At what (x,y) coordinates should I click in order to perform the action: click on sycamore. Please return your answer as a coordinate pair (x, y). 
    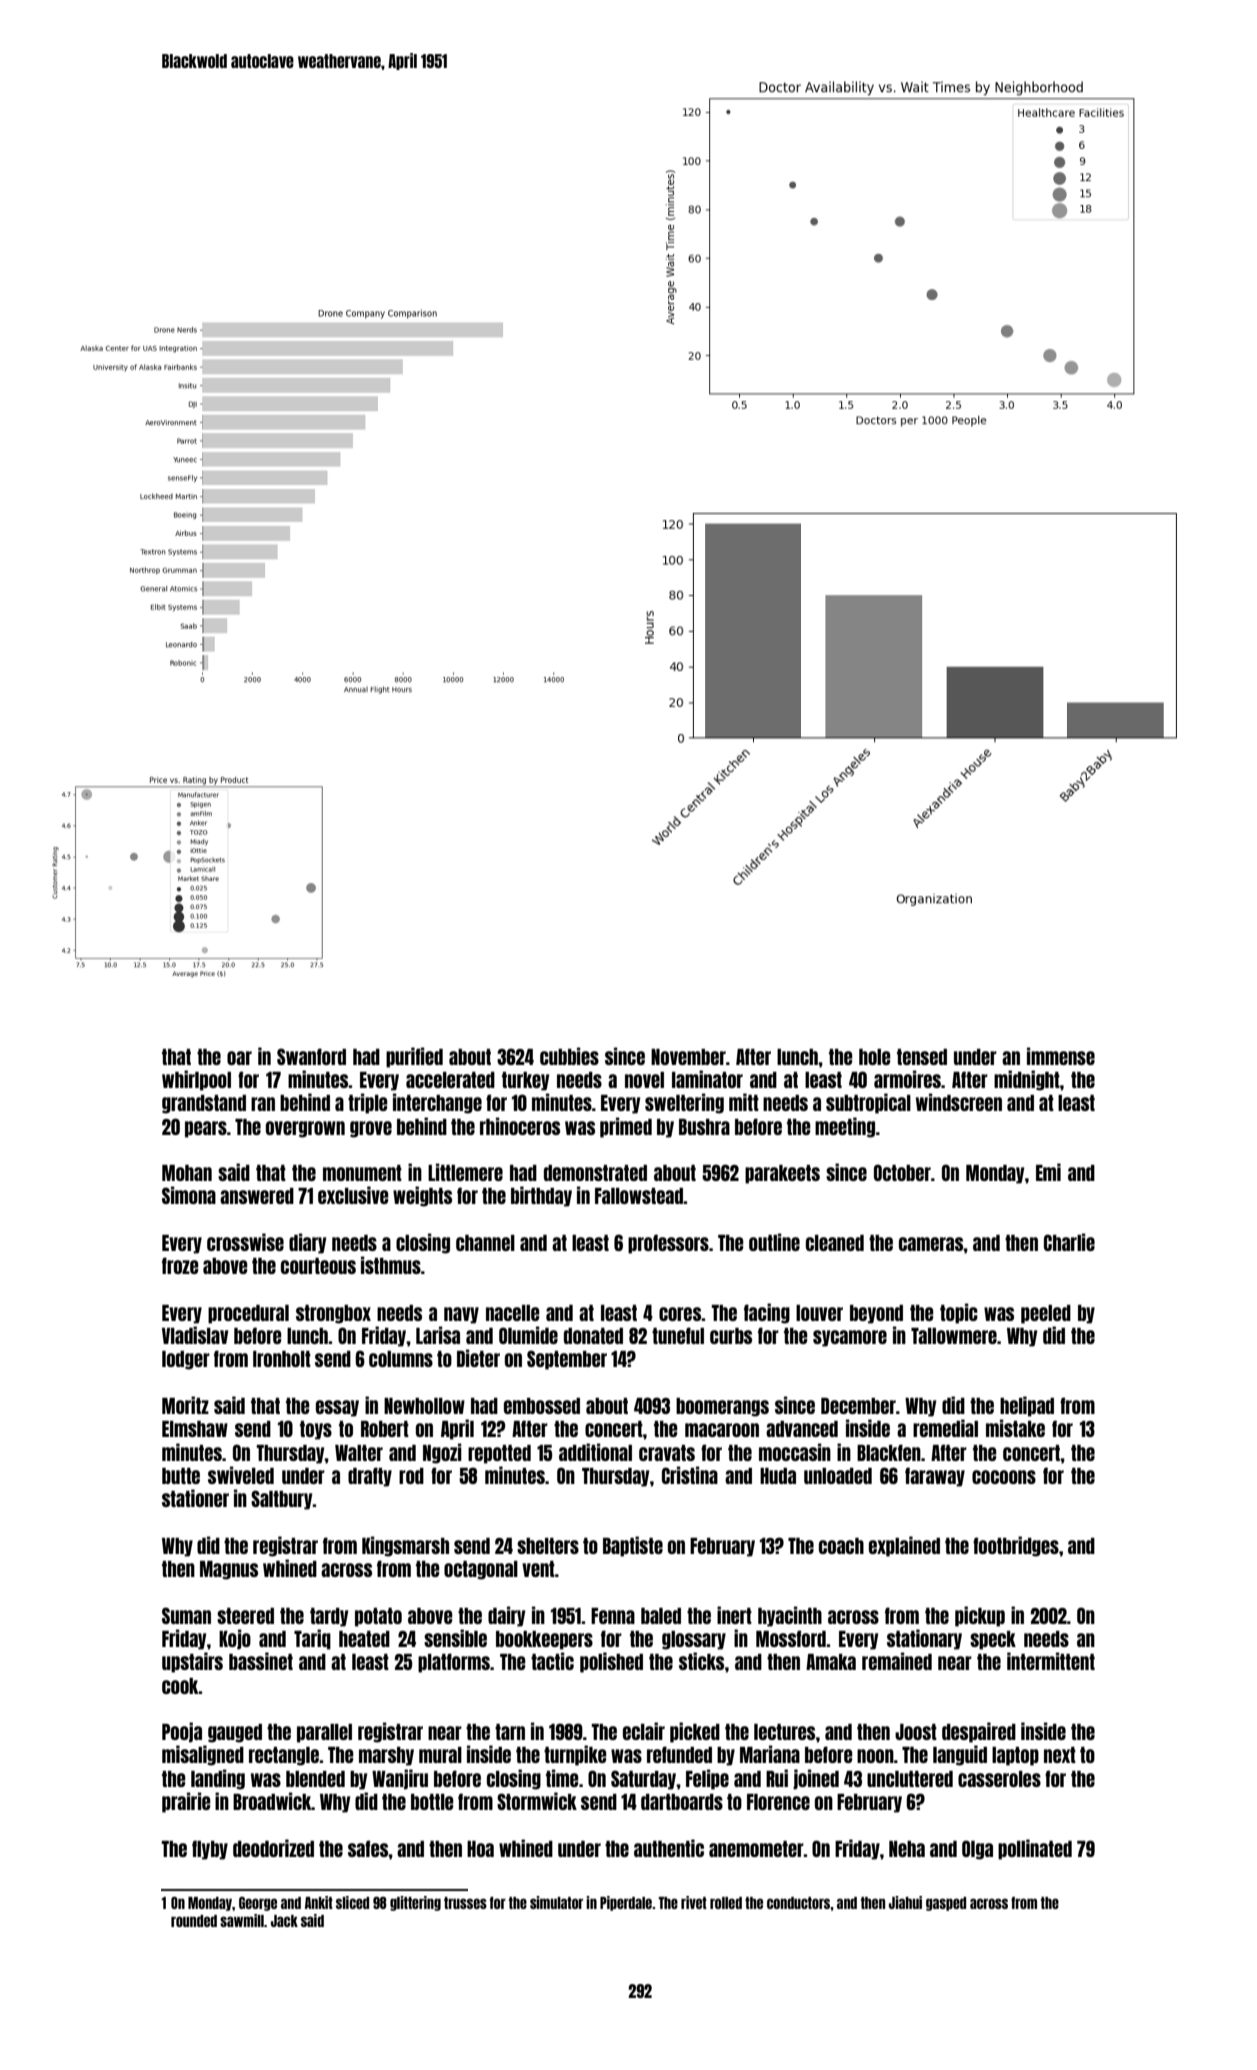
    Looking at the image, I should click on (850, 1338).
